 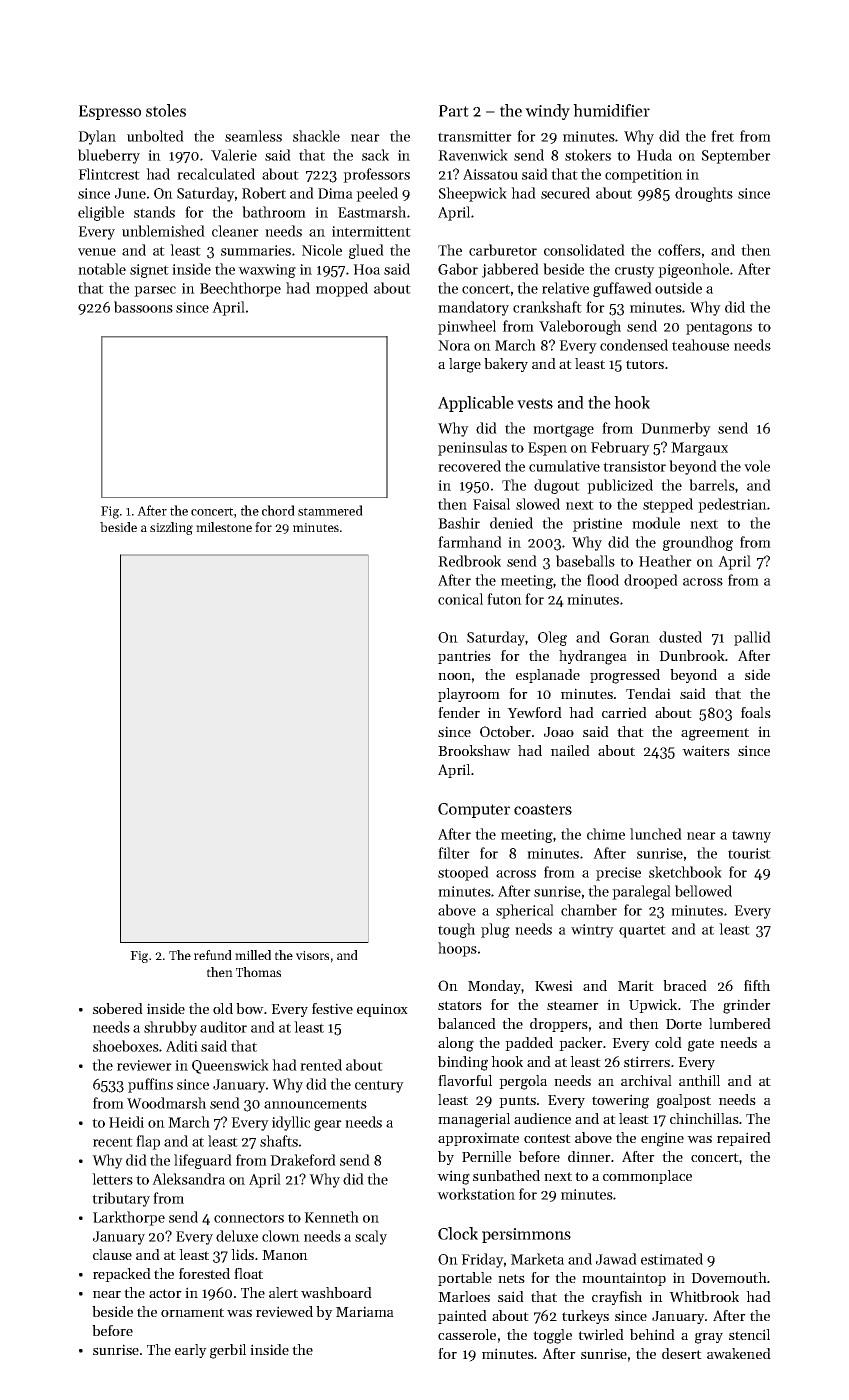 I want to click on fret, so click(x=722, y=136).
